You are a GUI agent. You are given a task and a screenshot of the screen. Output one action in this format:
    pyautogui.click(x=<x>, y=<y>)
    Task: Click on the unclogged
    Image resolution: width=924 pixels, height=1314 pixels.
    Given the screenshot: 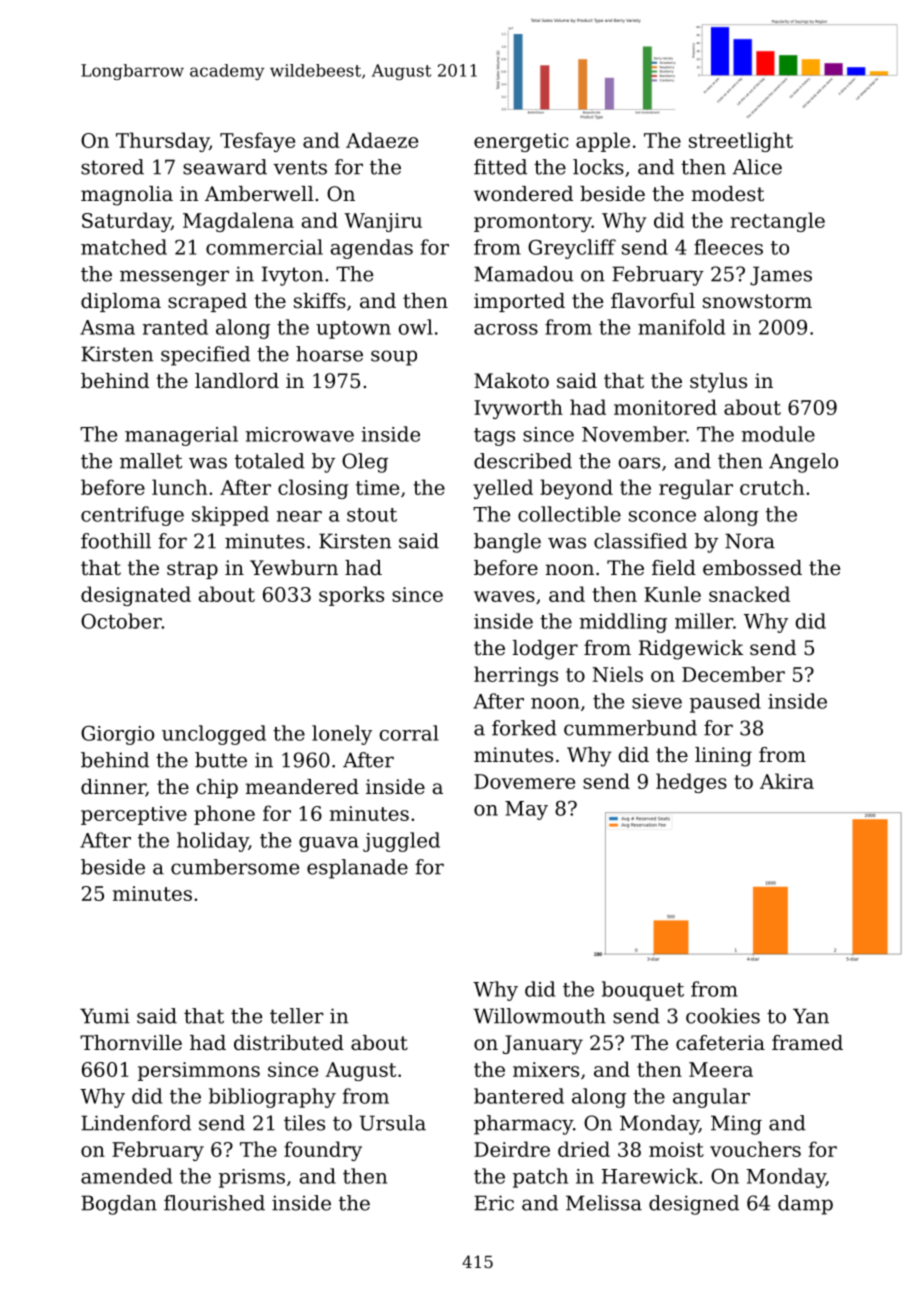 What is the action you would take?
    pyautogui.click(x=214, y=735)
